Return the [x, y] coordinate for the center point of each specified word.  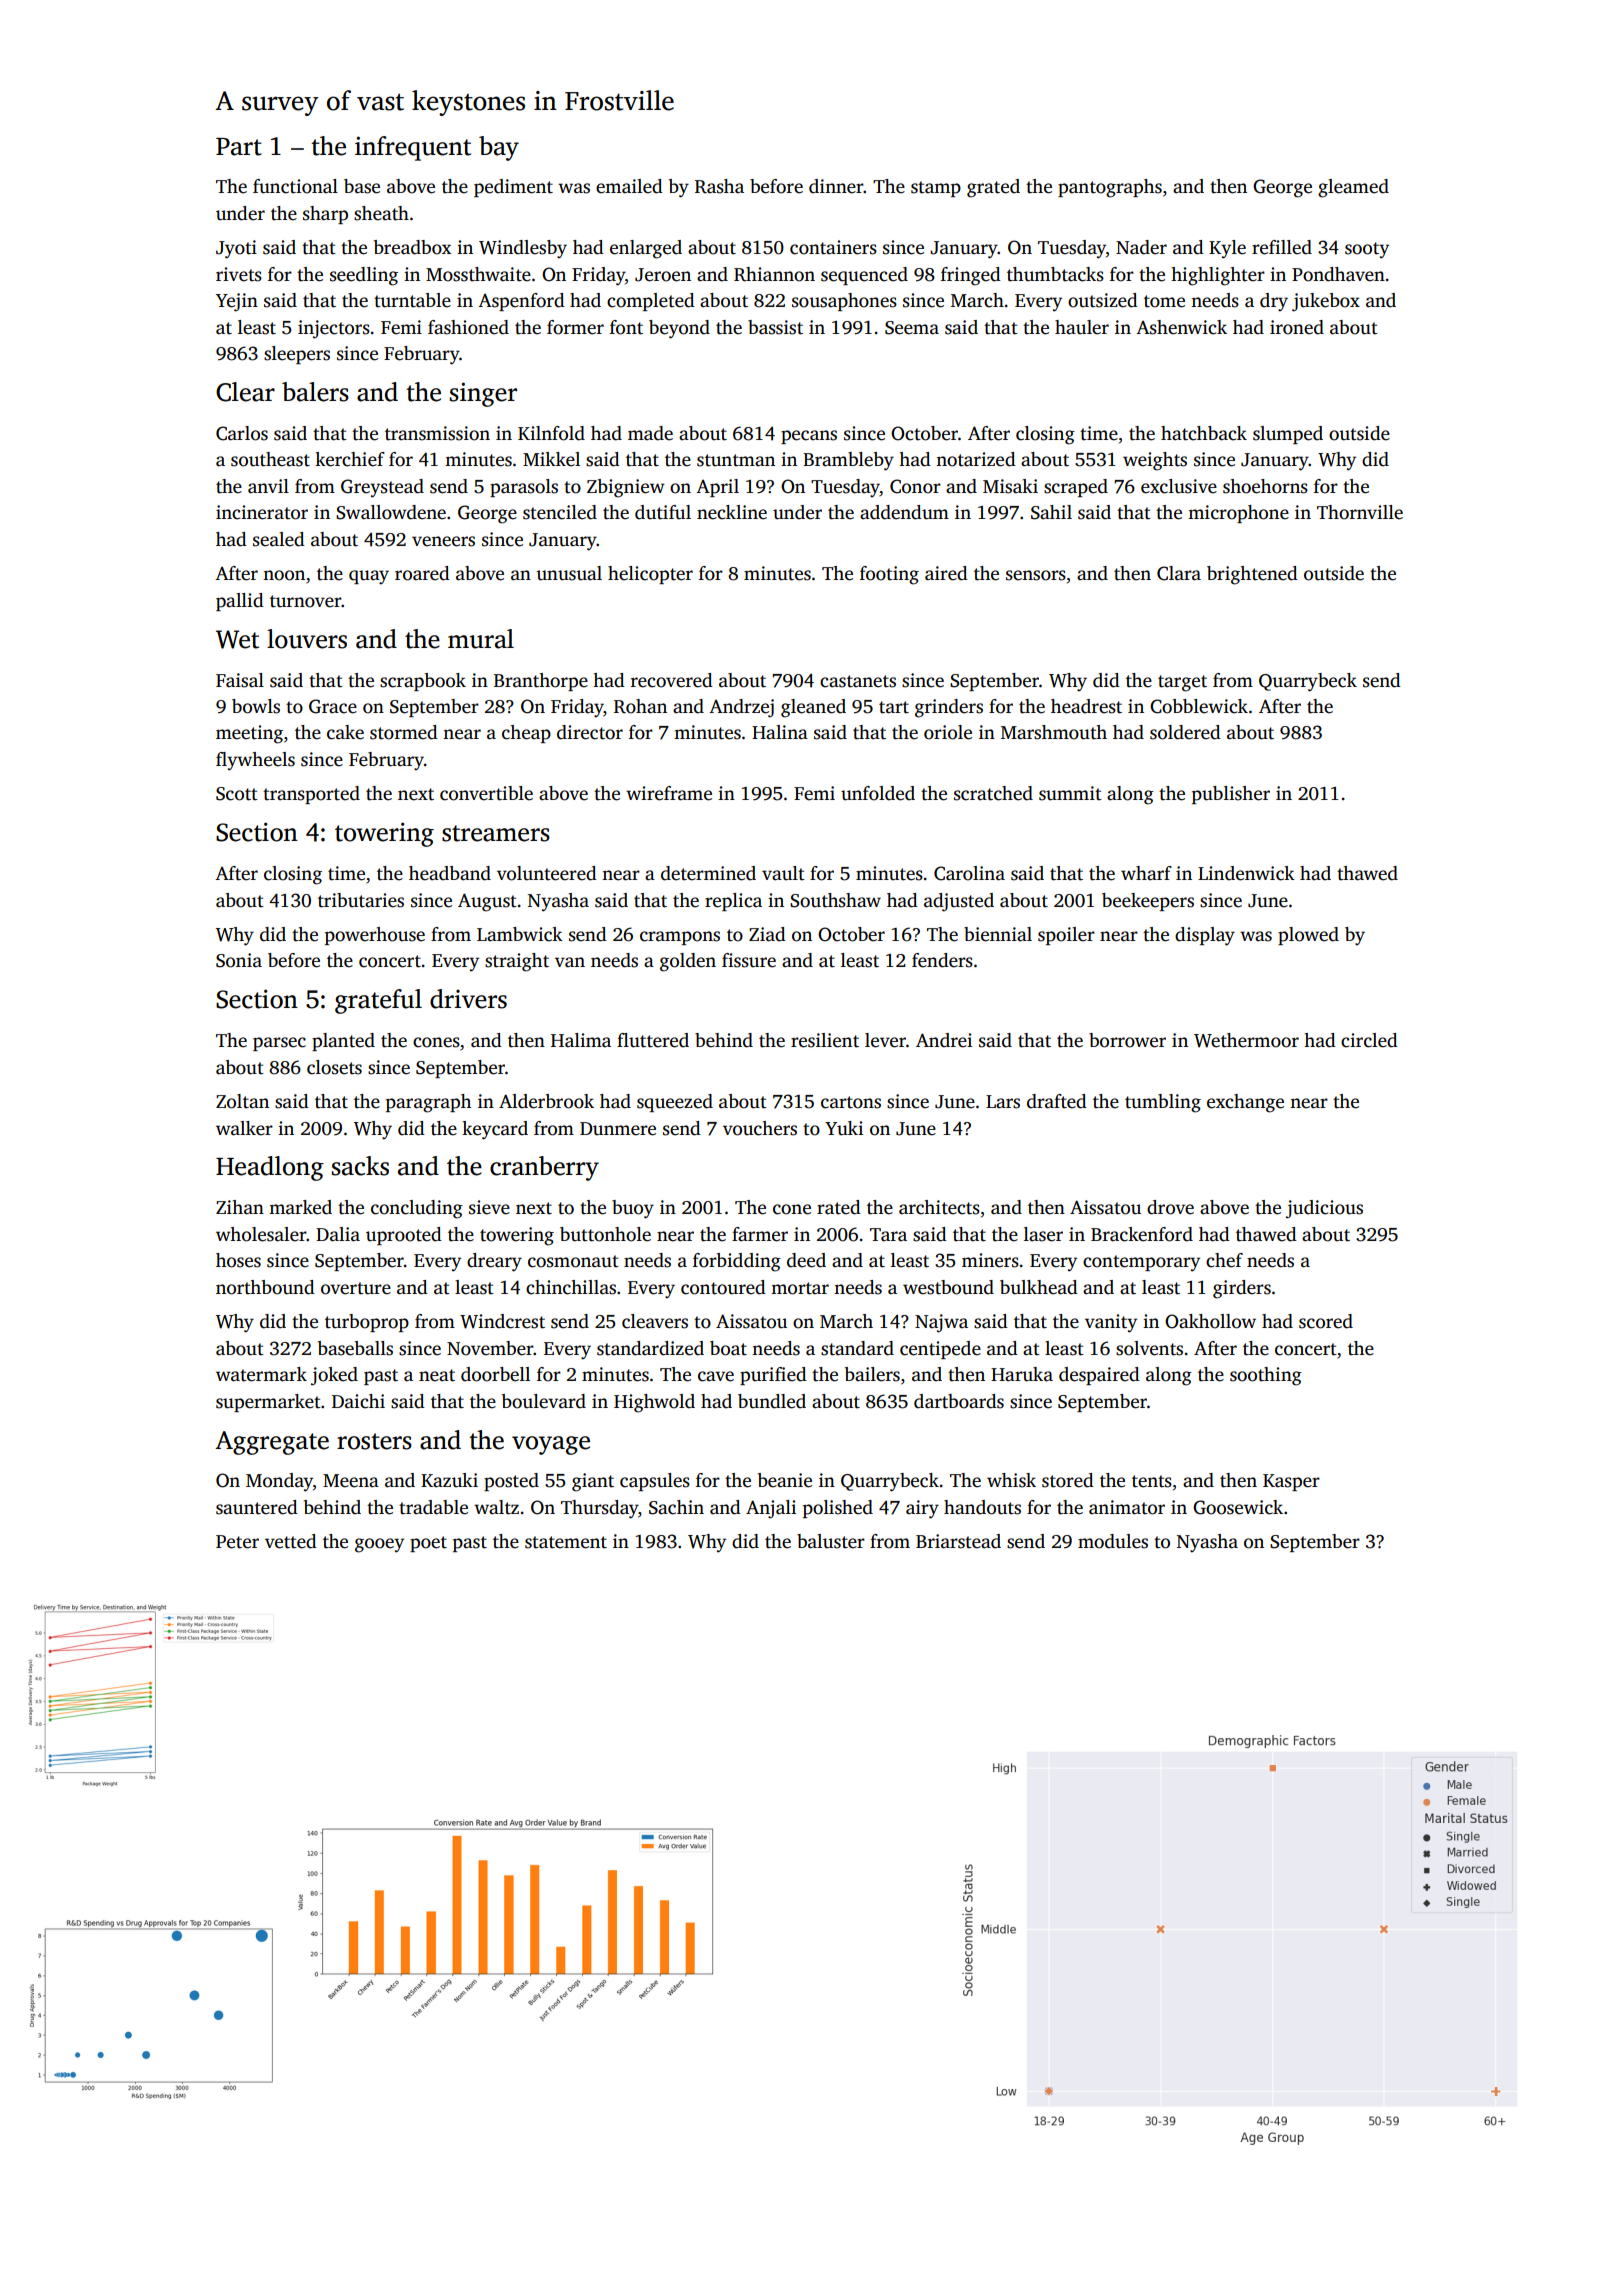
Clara [1179, 573]
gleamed [1353, 188]
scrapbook [423, 682]
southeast [270, 459]
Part [239, 147]
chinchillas [571, 1287]
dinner [836, 186]
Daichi [358, 1401]
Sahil [1051, 512]
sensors [1036, 575]
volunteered [547, 873]
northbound [265, 1287]
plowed [1308, 936]
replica [733, 902]
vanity [1111, 1323]
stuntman [736, 460]
